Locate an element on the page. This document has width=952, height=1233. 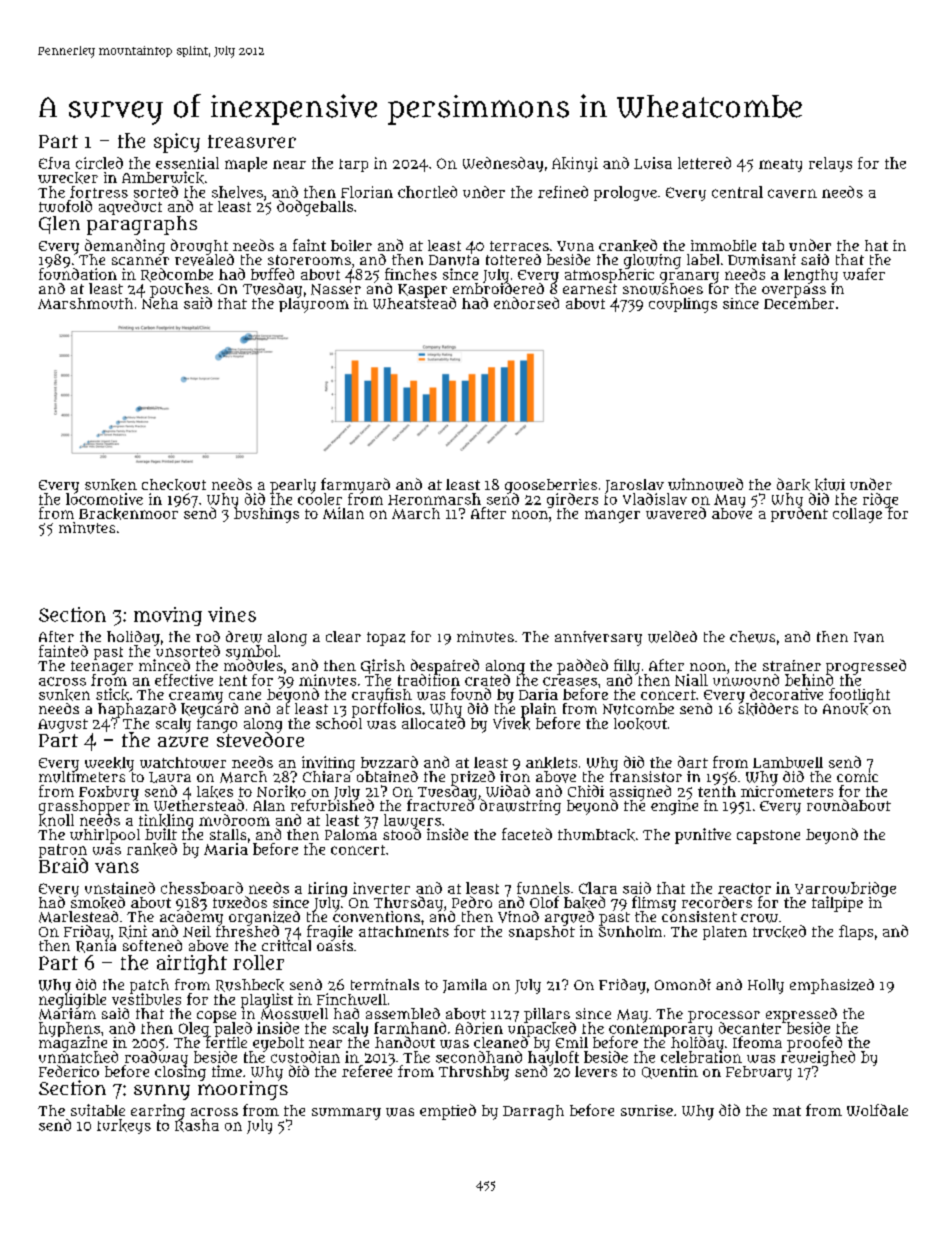
thumbtack is located at coordinates (596, 835).
